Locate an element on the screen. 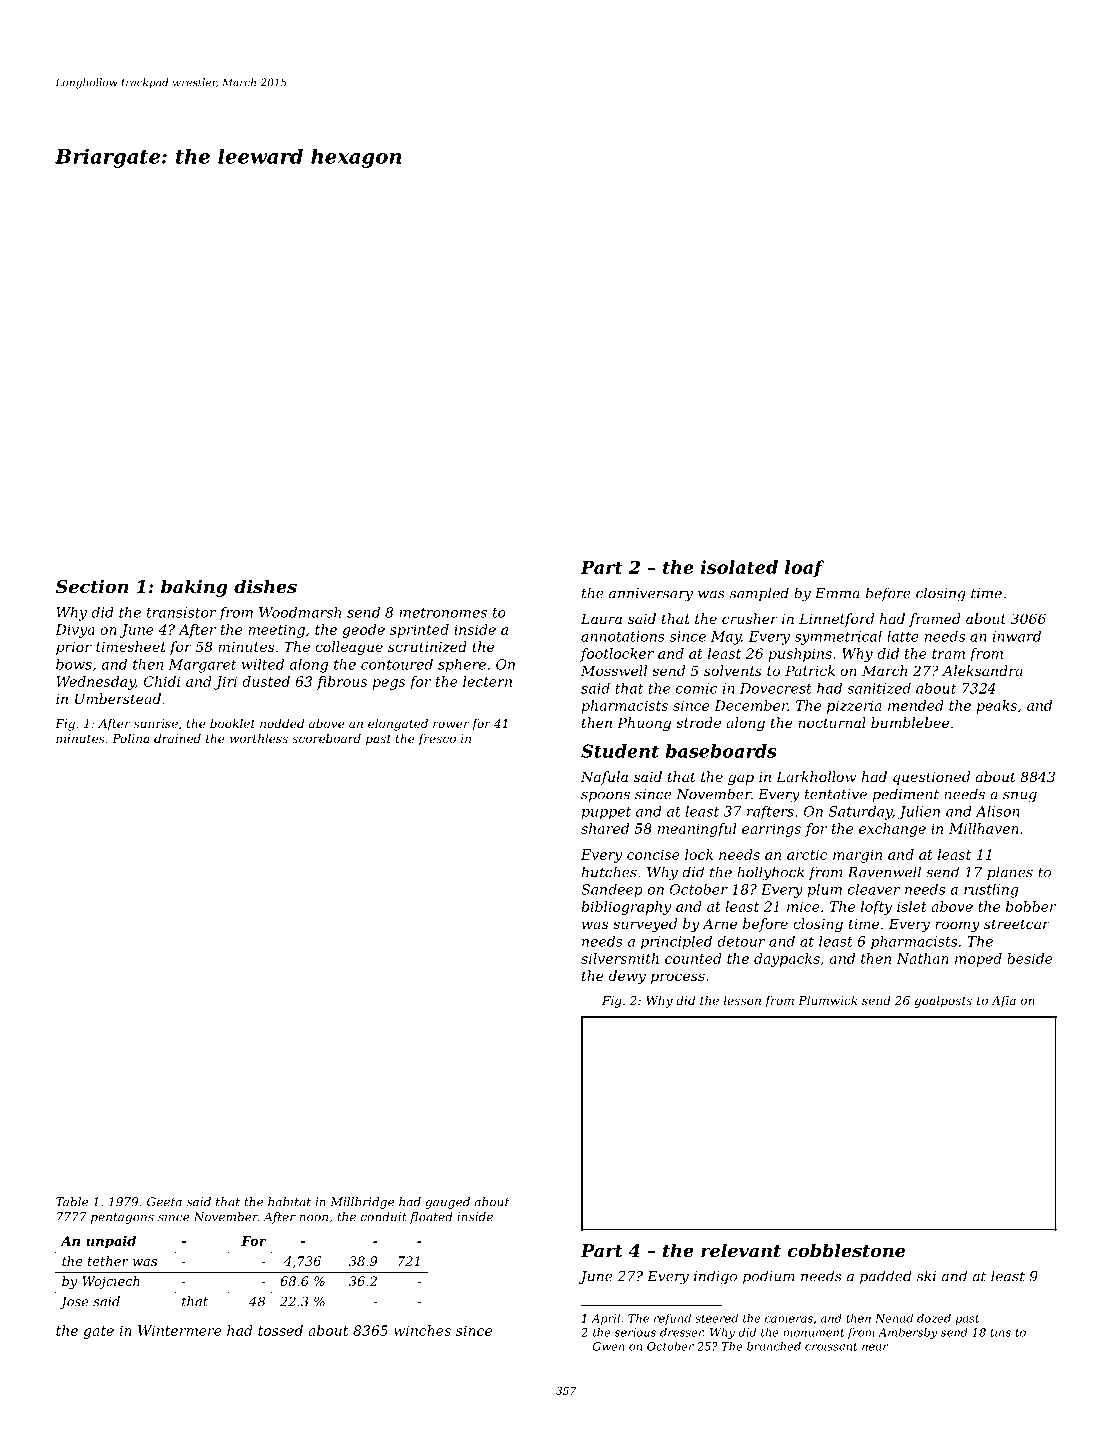 The height and width of the screenshot is (1439, 1112). Polina is located at coordinates (131, 738).
